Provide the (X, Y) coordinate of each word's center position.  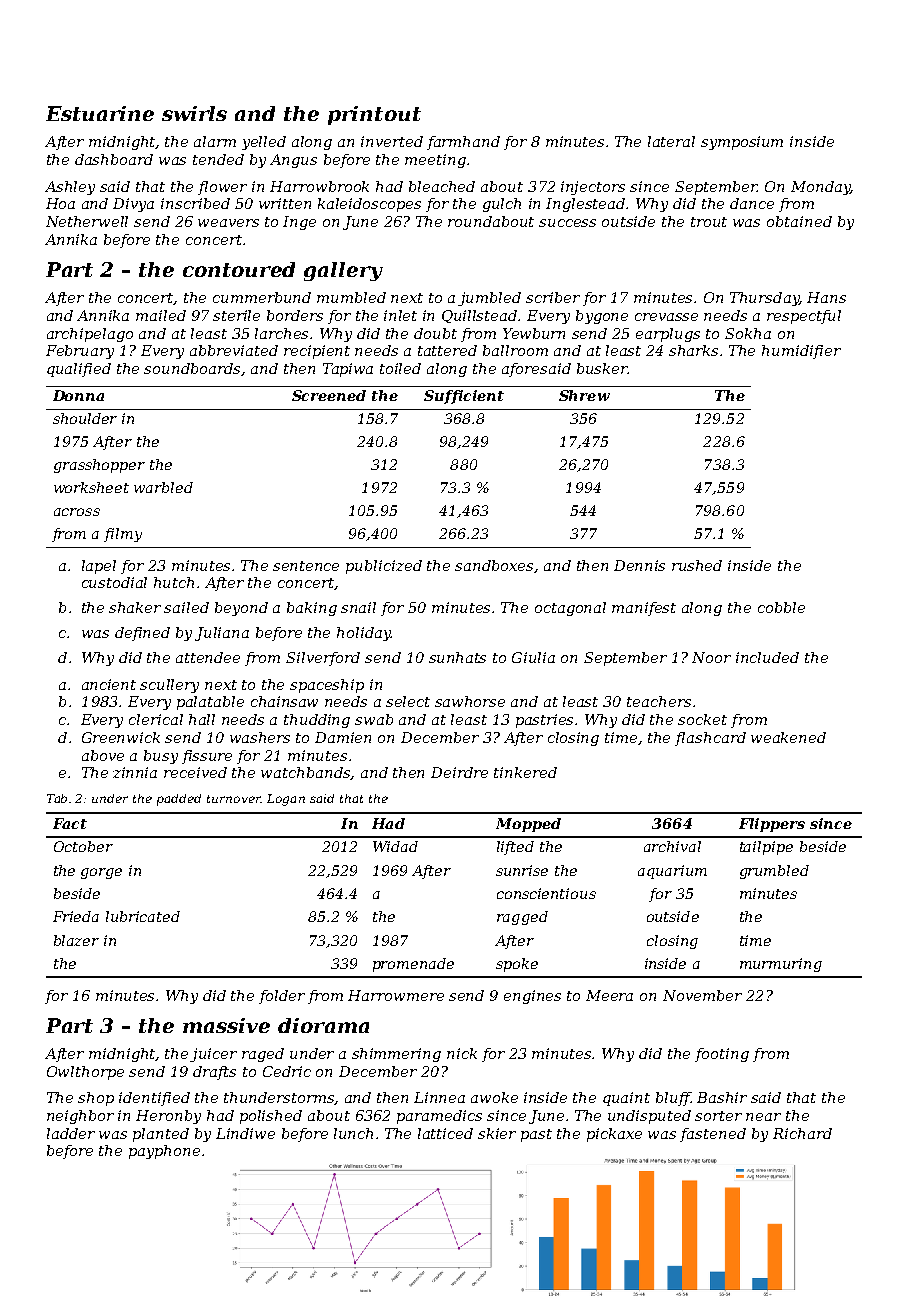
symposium (742, 143)
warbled (163, 487)
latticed (445, 1133)
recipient (317, 352)
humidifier (801, 352)
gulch (502, 205)
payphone (164, 1152)
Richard (802, 1133)
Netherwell (87, 221)
